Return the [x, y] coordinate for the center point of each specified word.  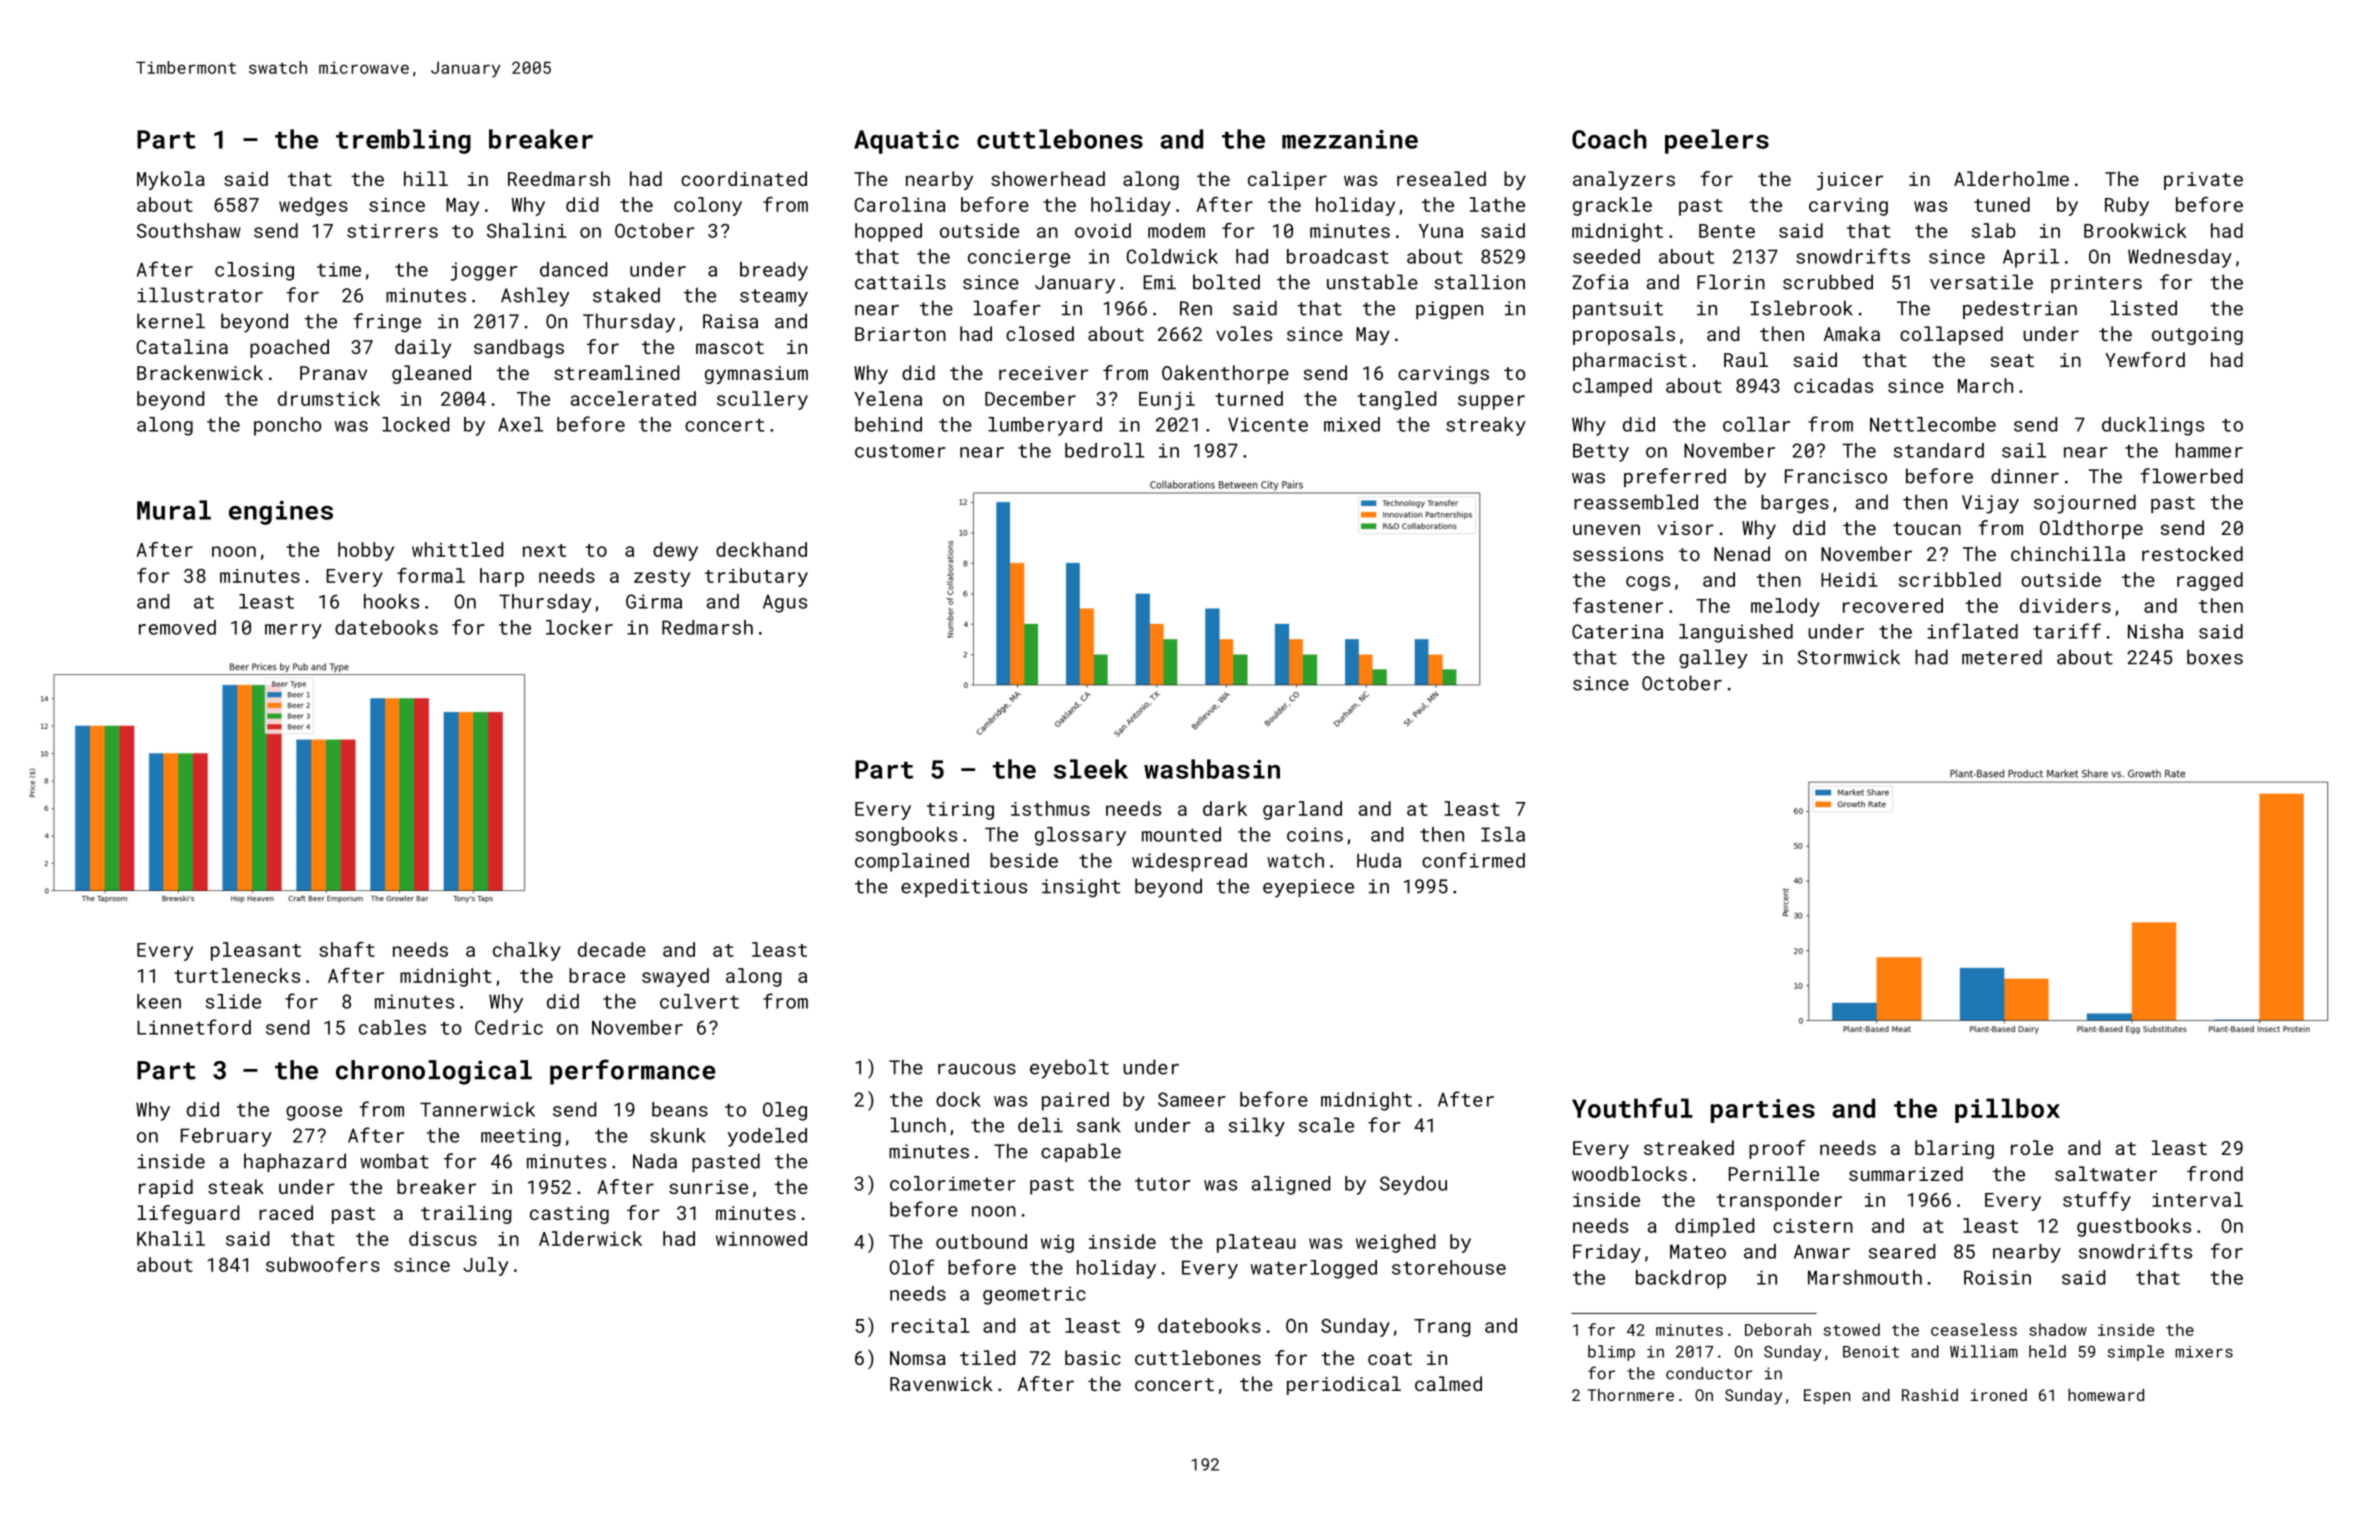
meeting [521, 1137]
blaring [1954, 1149]
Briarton [900, 334]
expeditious [964, 887]
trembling [403, 141]
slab [1994, 230]
